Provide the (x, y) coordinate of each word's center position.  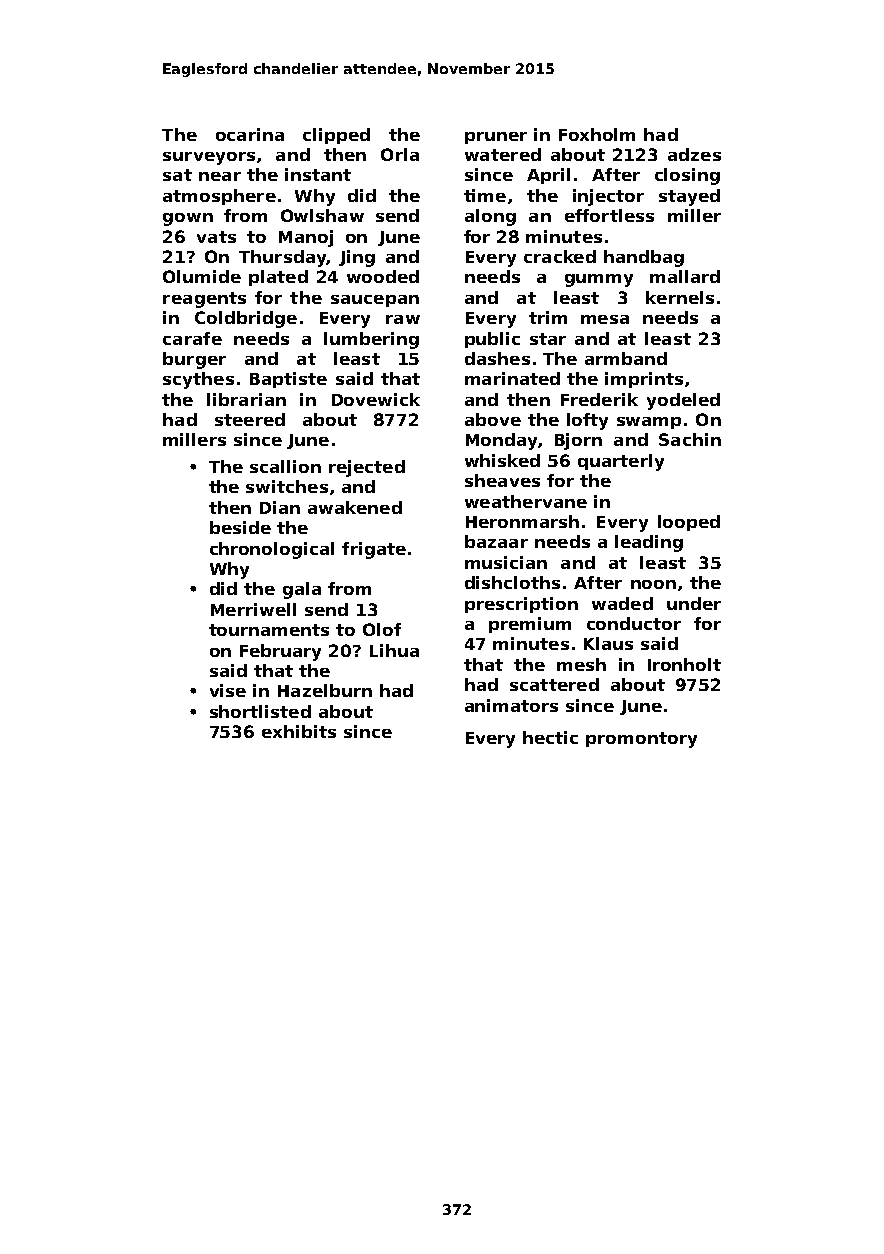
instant (318, 174)
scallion (285, 466)
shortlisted (260, 711)
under (694, 603)
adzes (694, 154)
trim (548, 317)
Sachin (690, 439)
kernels (680, 297)
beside (240, 527)
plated (278, 278)
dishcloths (512, 582)
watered (503, 154)
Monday (501, 441)
